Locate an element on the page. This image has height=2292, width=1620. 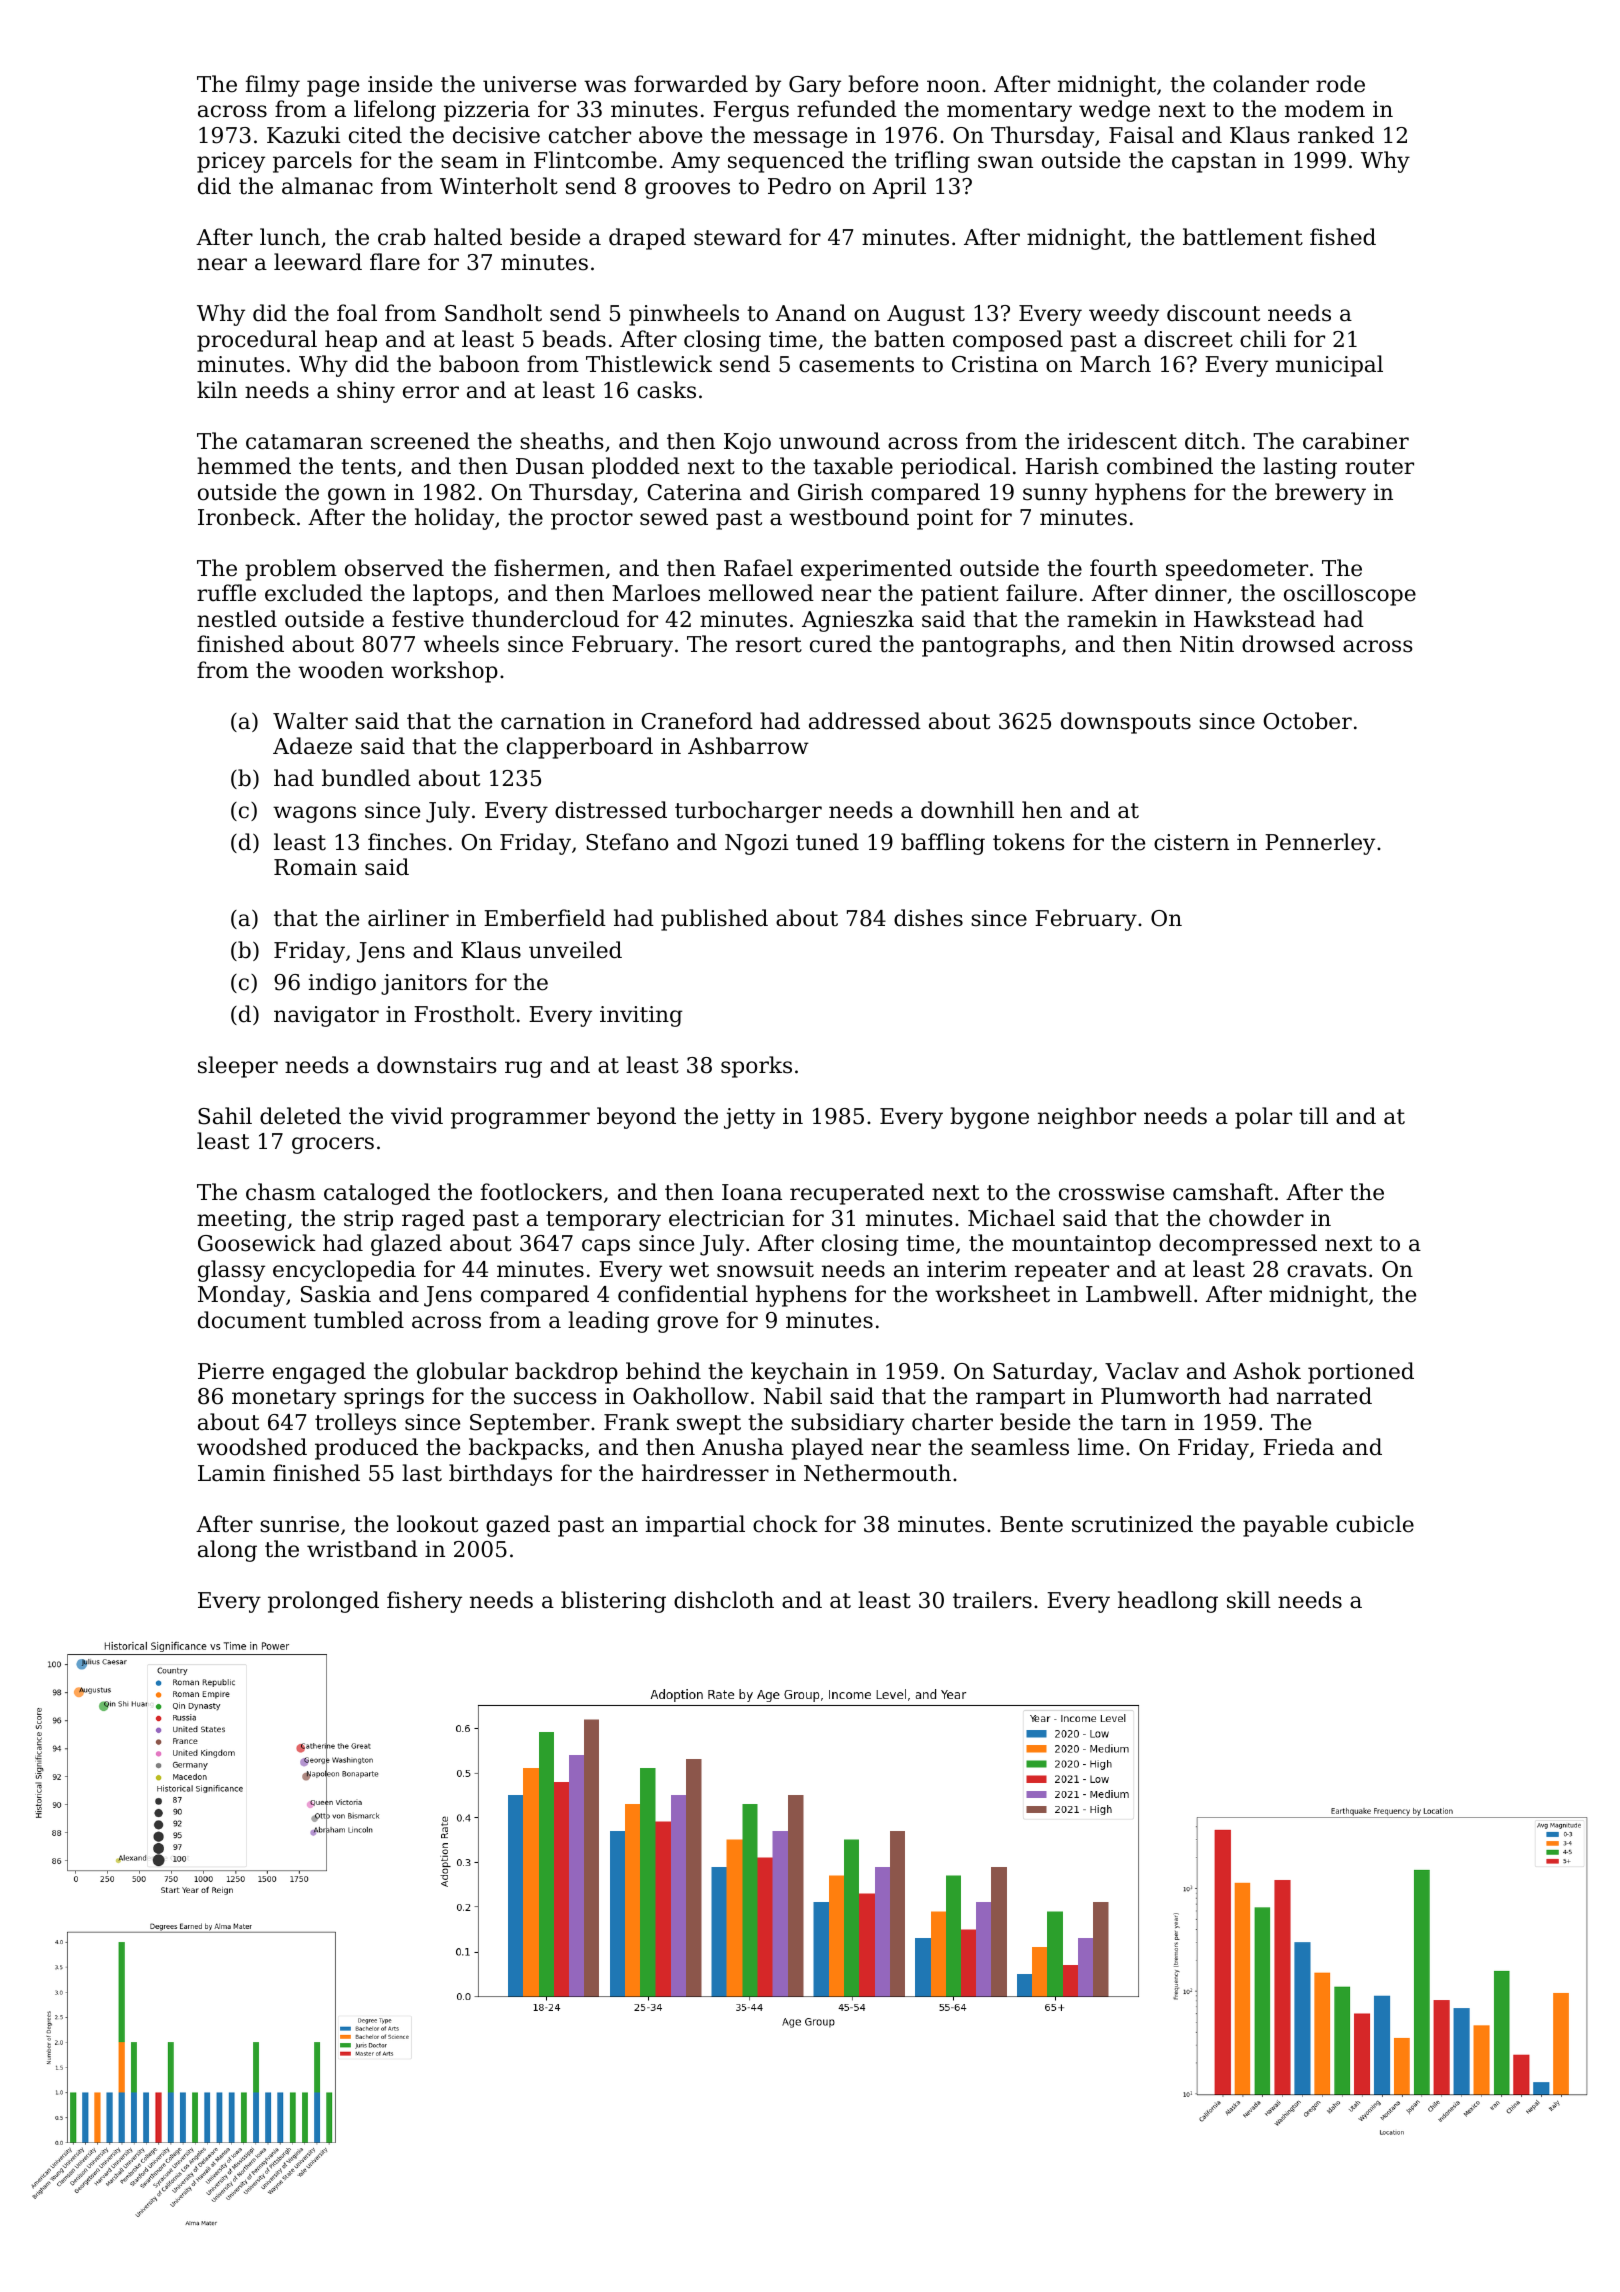
casks is located at coordinates (666, 390).
